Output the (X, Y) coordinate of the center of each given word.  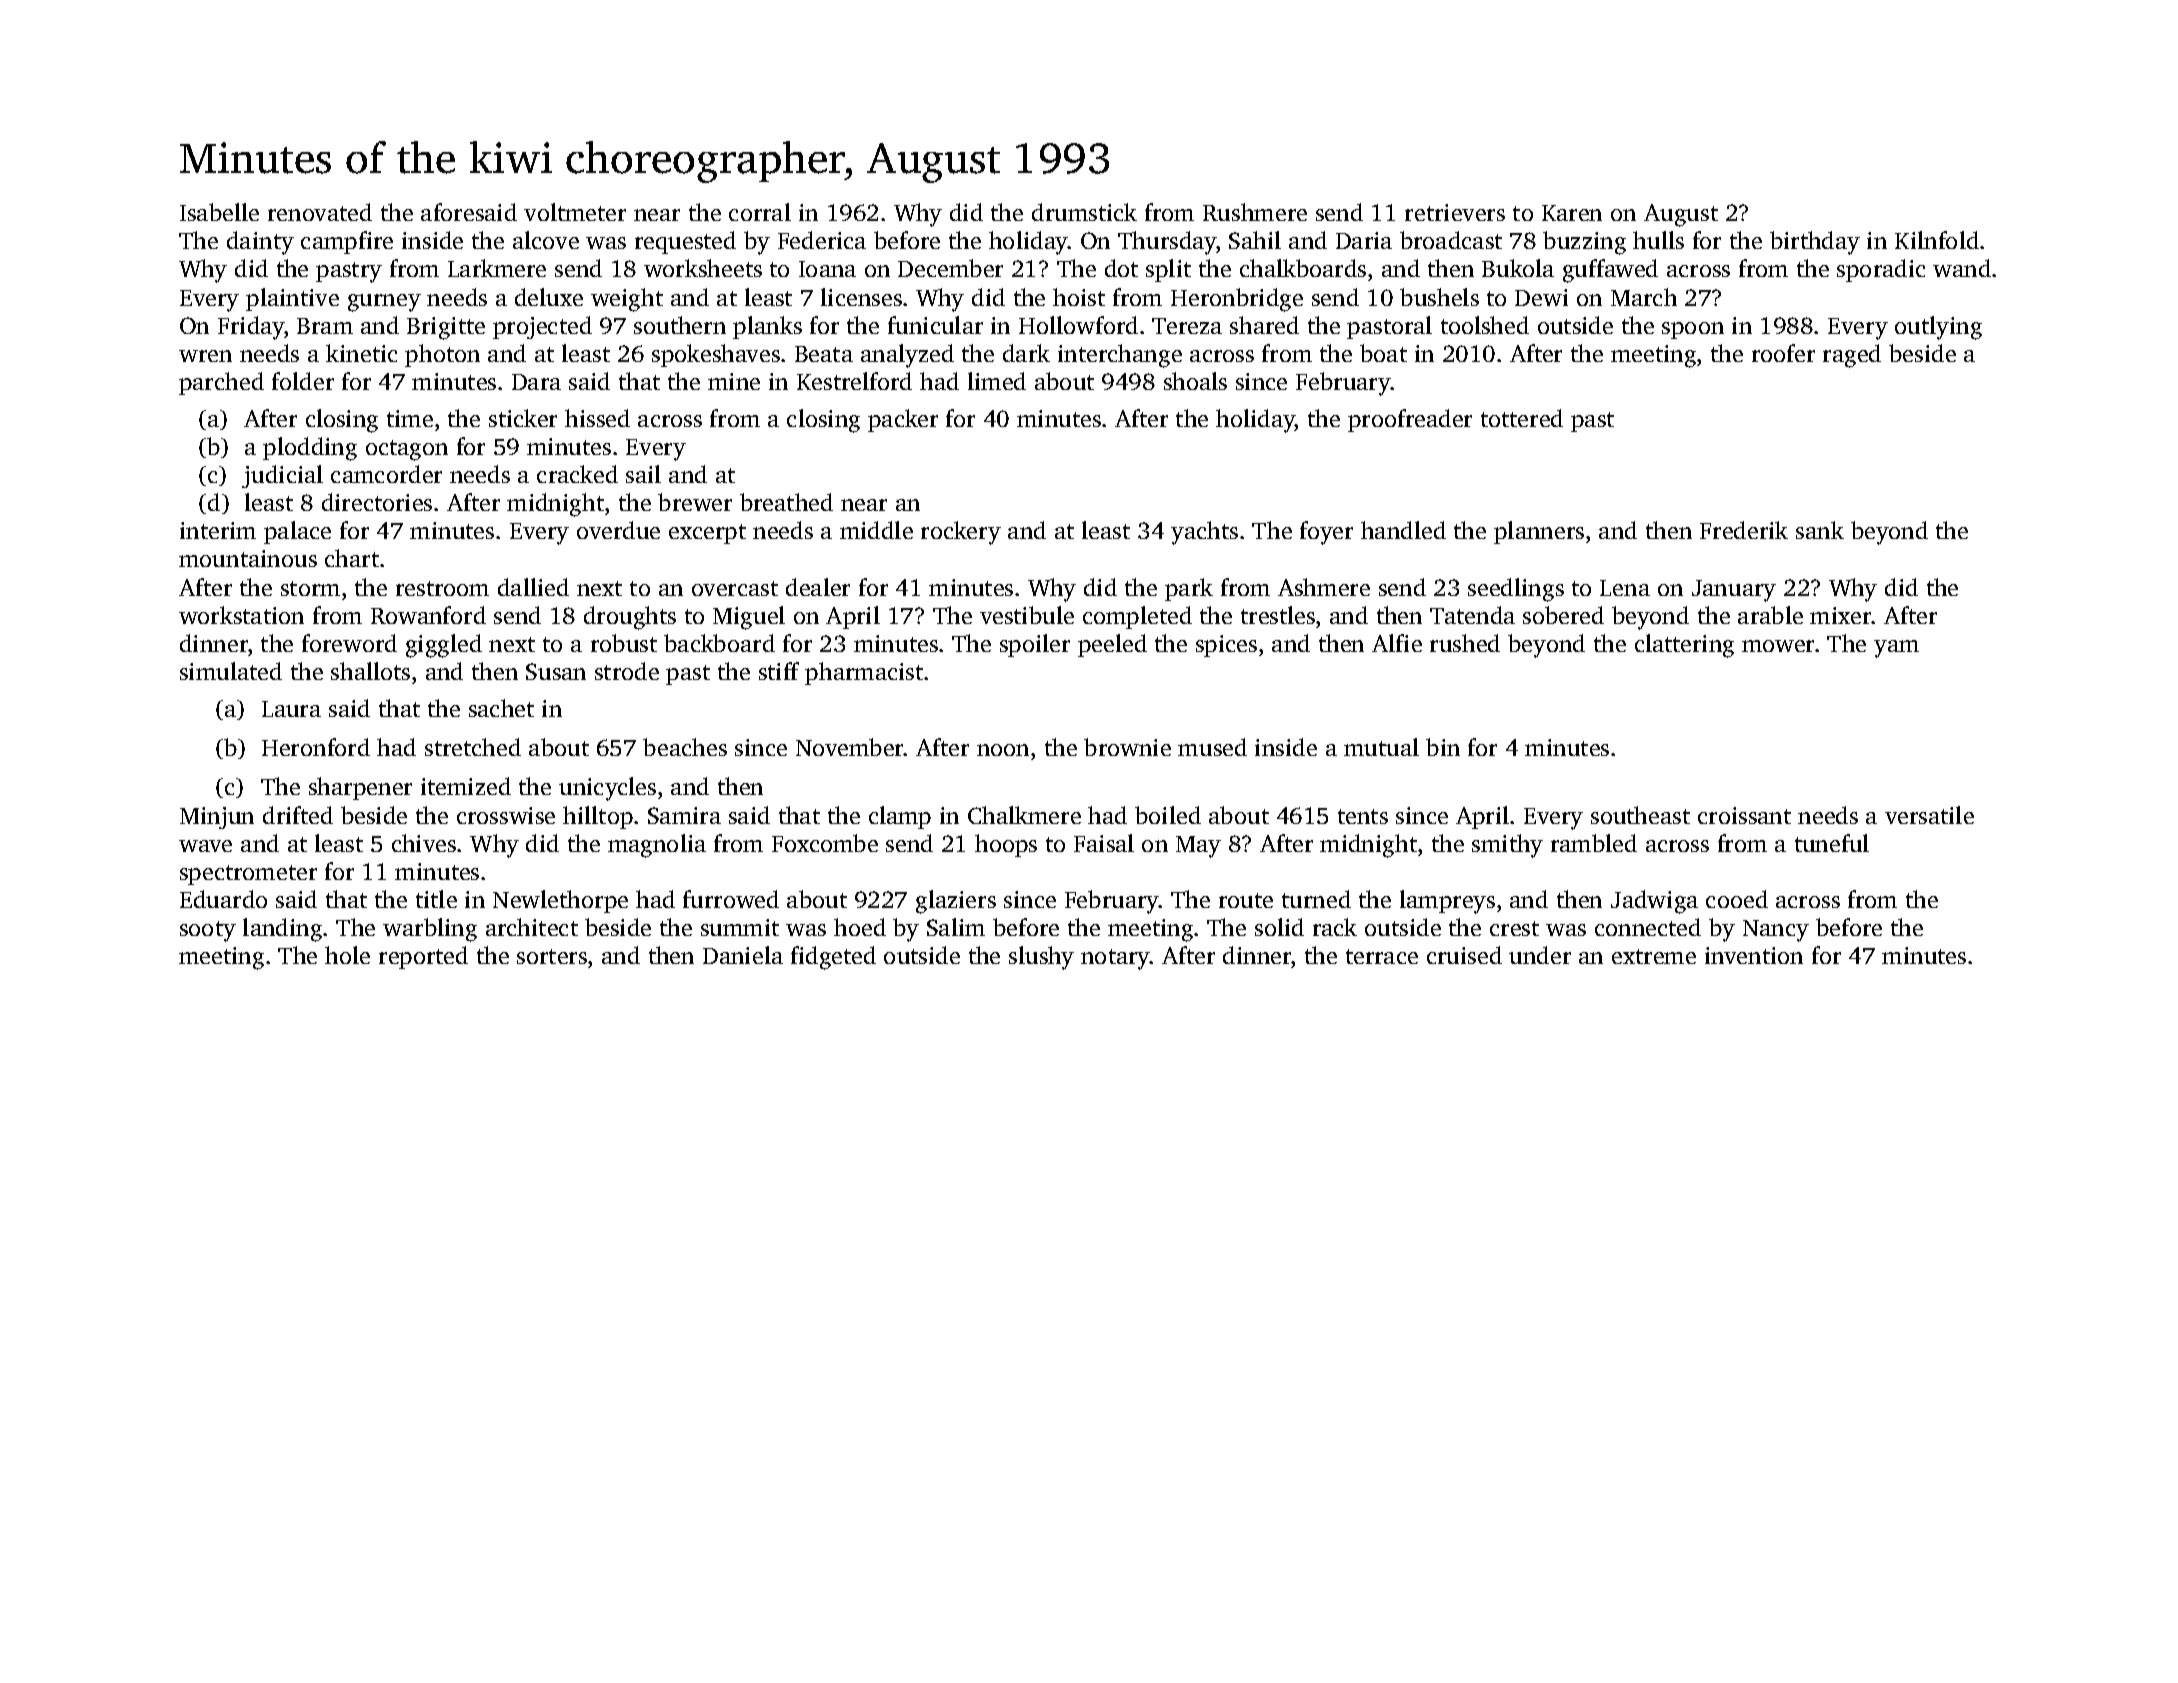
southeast (1640, 815)
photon (442, 355)
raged (1852, 356)
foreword (349, 643)
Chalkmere (1024, 815)
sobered (1563, 615)
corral (760, 212)
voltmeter (575, 212)
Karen (1572, 213)
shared (1264, 325)
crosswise (506, 815)
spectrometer (248, 875)
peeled (1112, 645)
